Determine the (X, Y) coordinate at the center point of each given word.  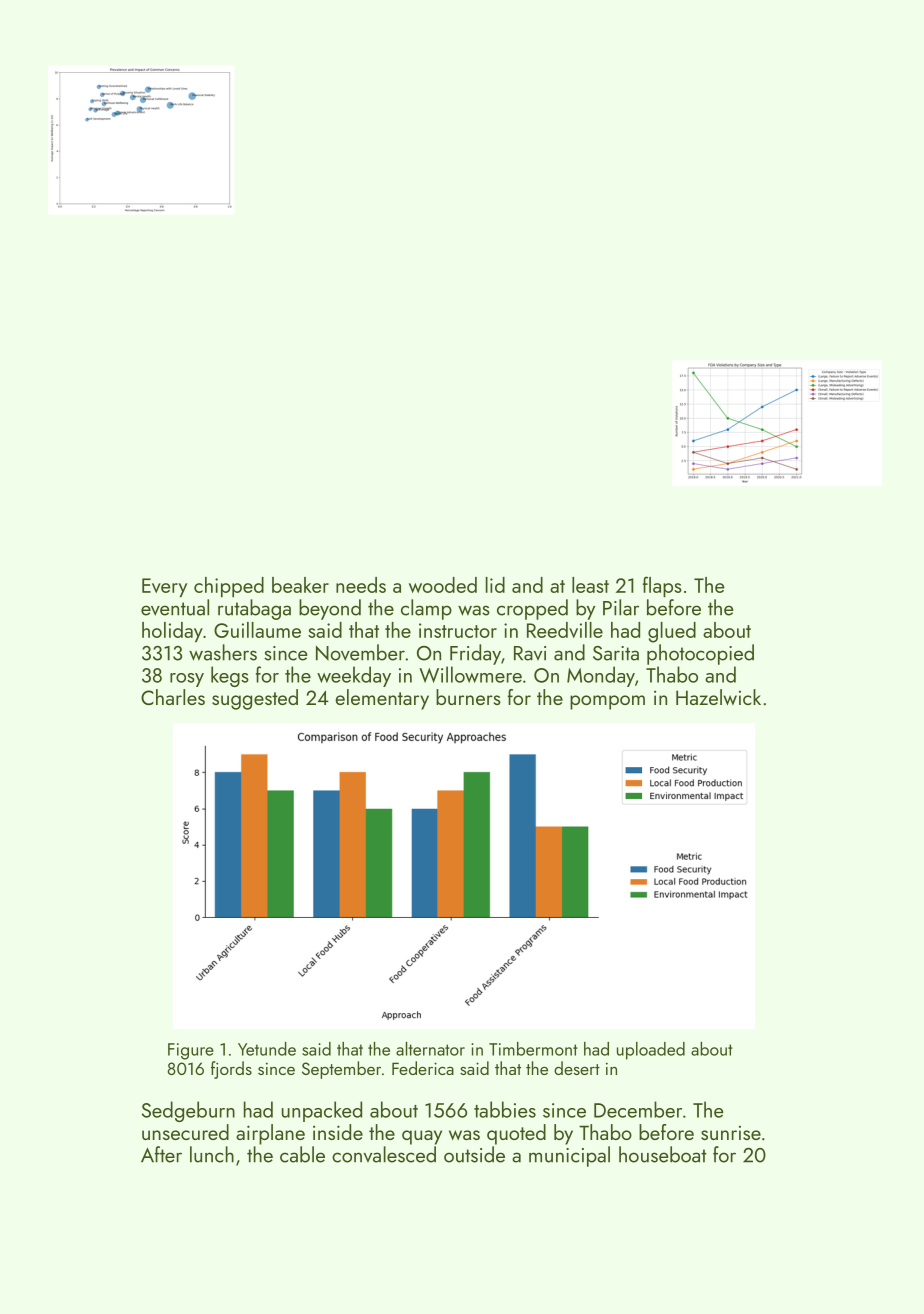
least (590, 585)
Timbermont (533, 1049)
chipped (229, 587)
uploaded (651, 1051)
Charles (173, 697)
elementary (382, 699)
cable (302, 1154)
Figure (191, 1051)
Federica (423, 1068)
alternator (430, 1049)
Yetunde (267, 1049)
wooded (443, 585)
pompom (607, 702)
